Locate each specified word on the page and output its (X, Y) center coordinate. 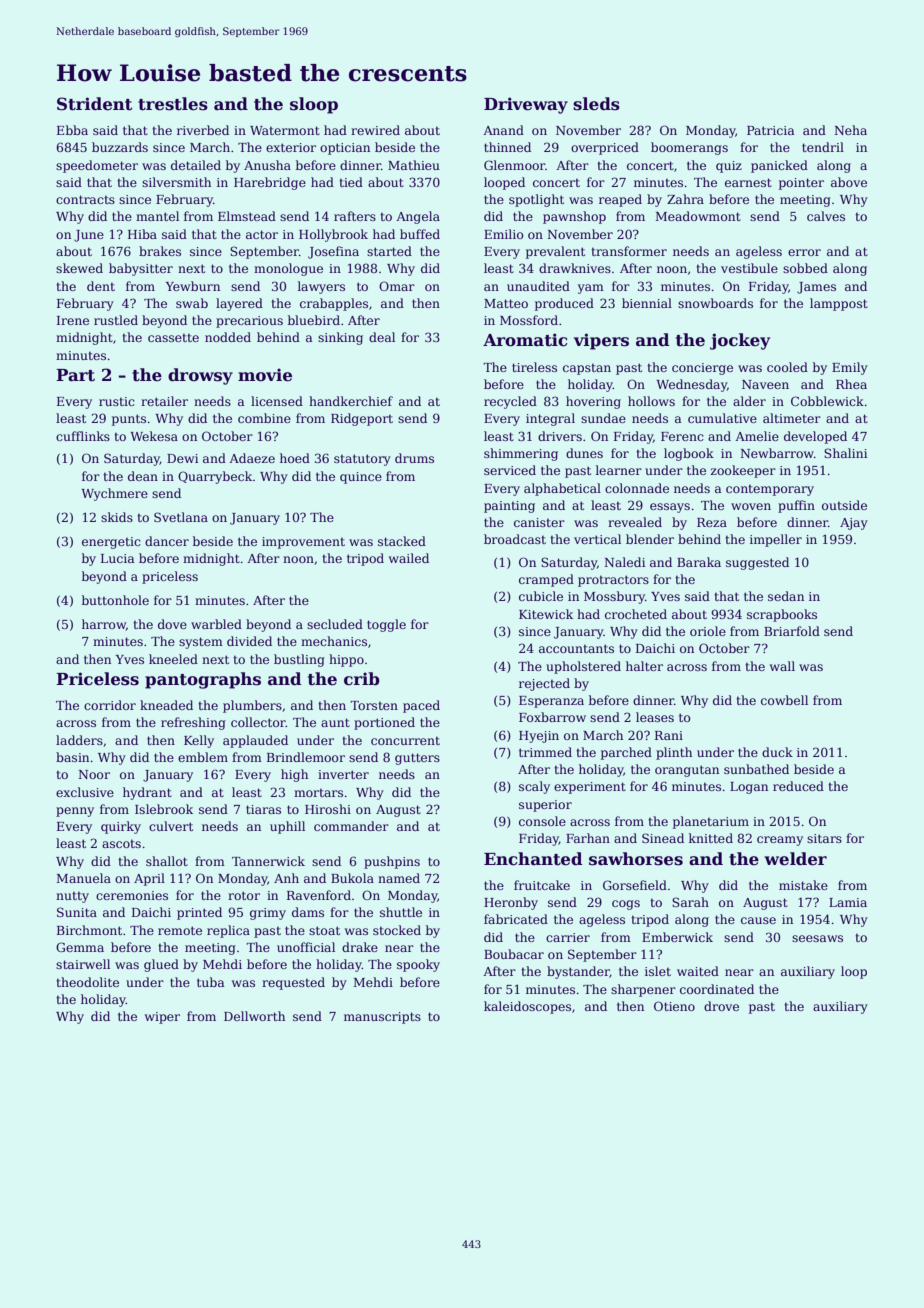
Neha (850, 130)
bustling (299, 660)
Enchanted (533, 859)
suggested (757, 563)
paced (421, 706)
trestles (173, 104)
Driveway (526, 105)
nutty (72, 897)
